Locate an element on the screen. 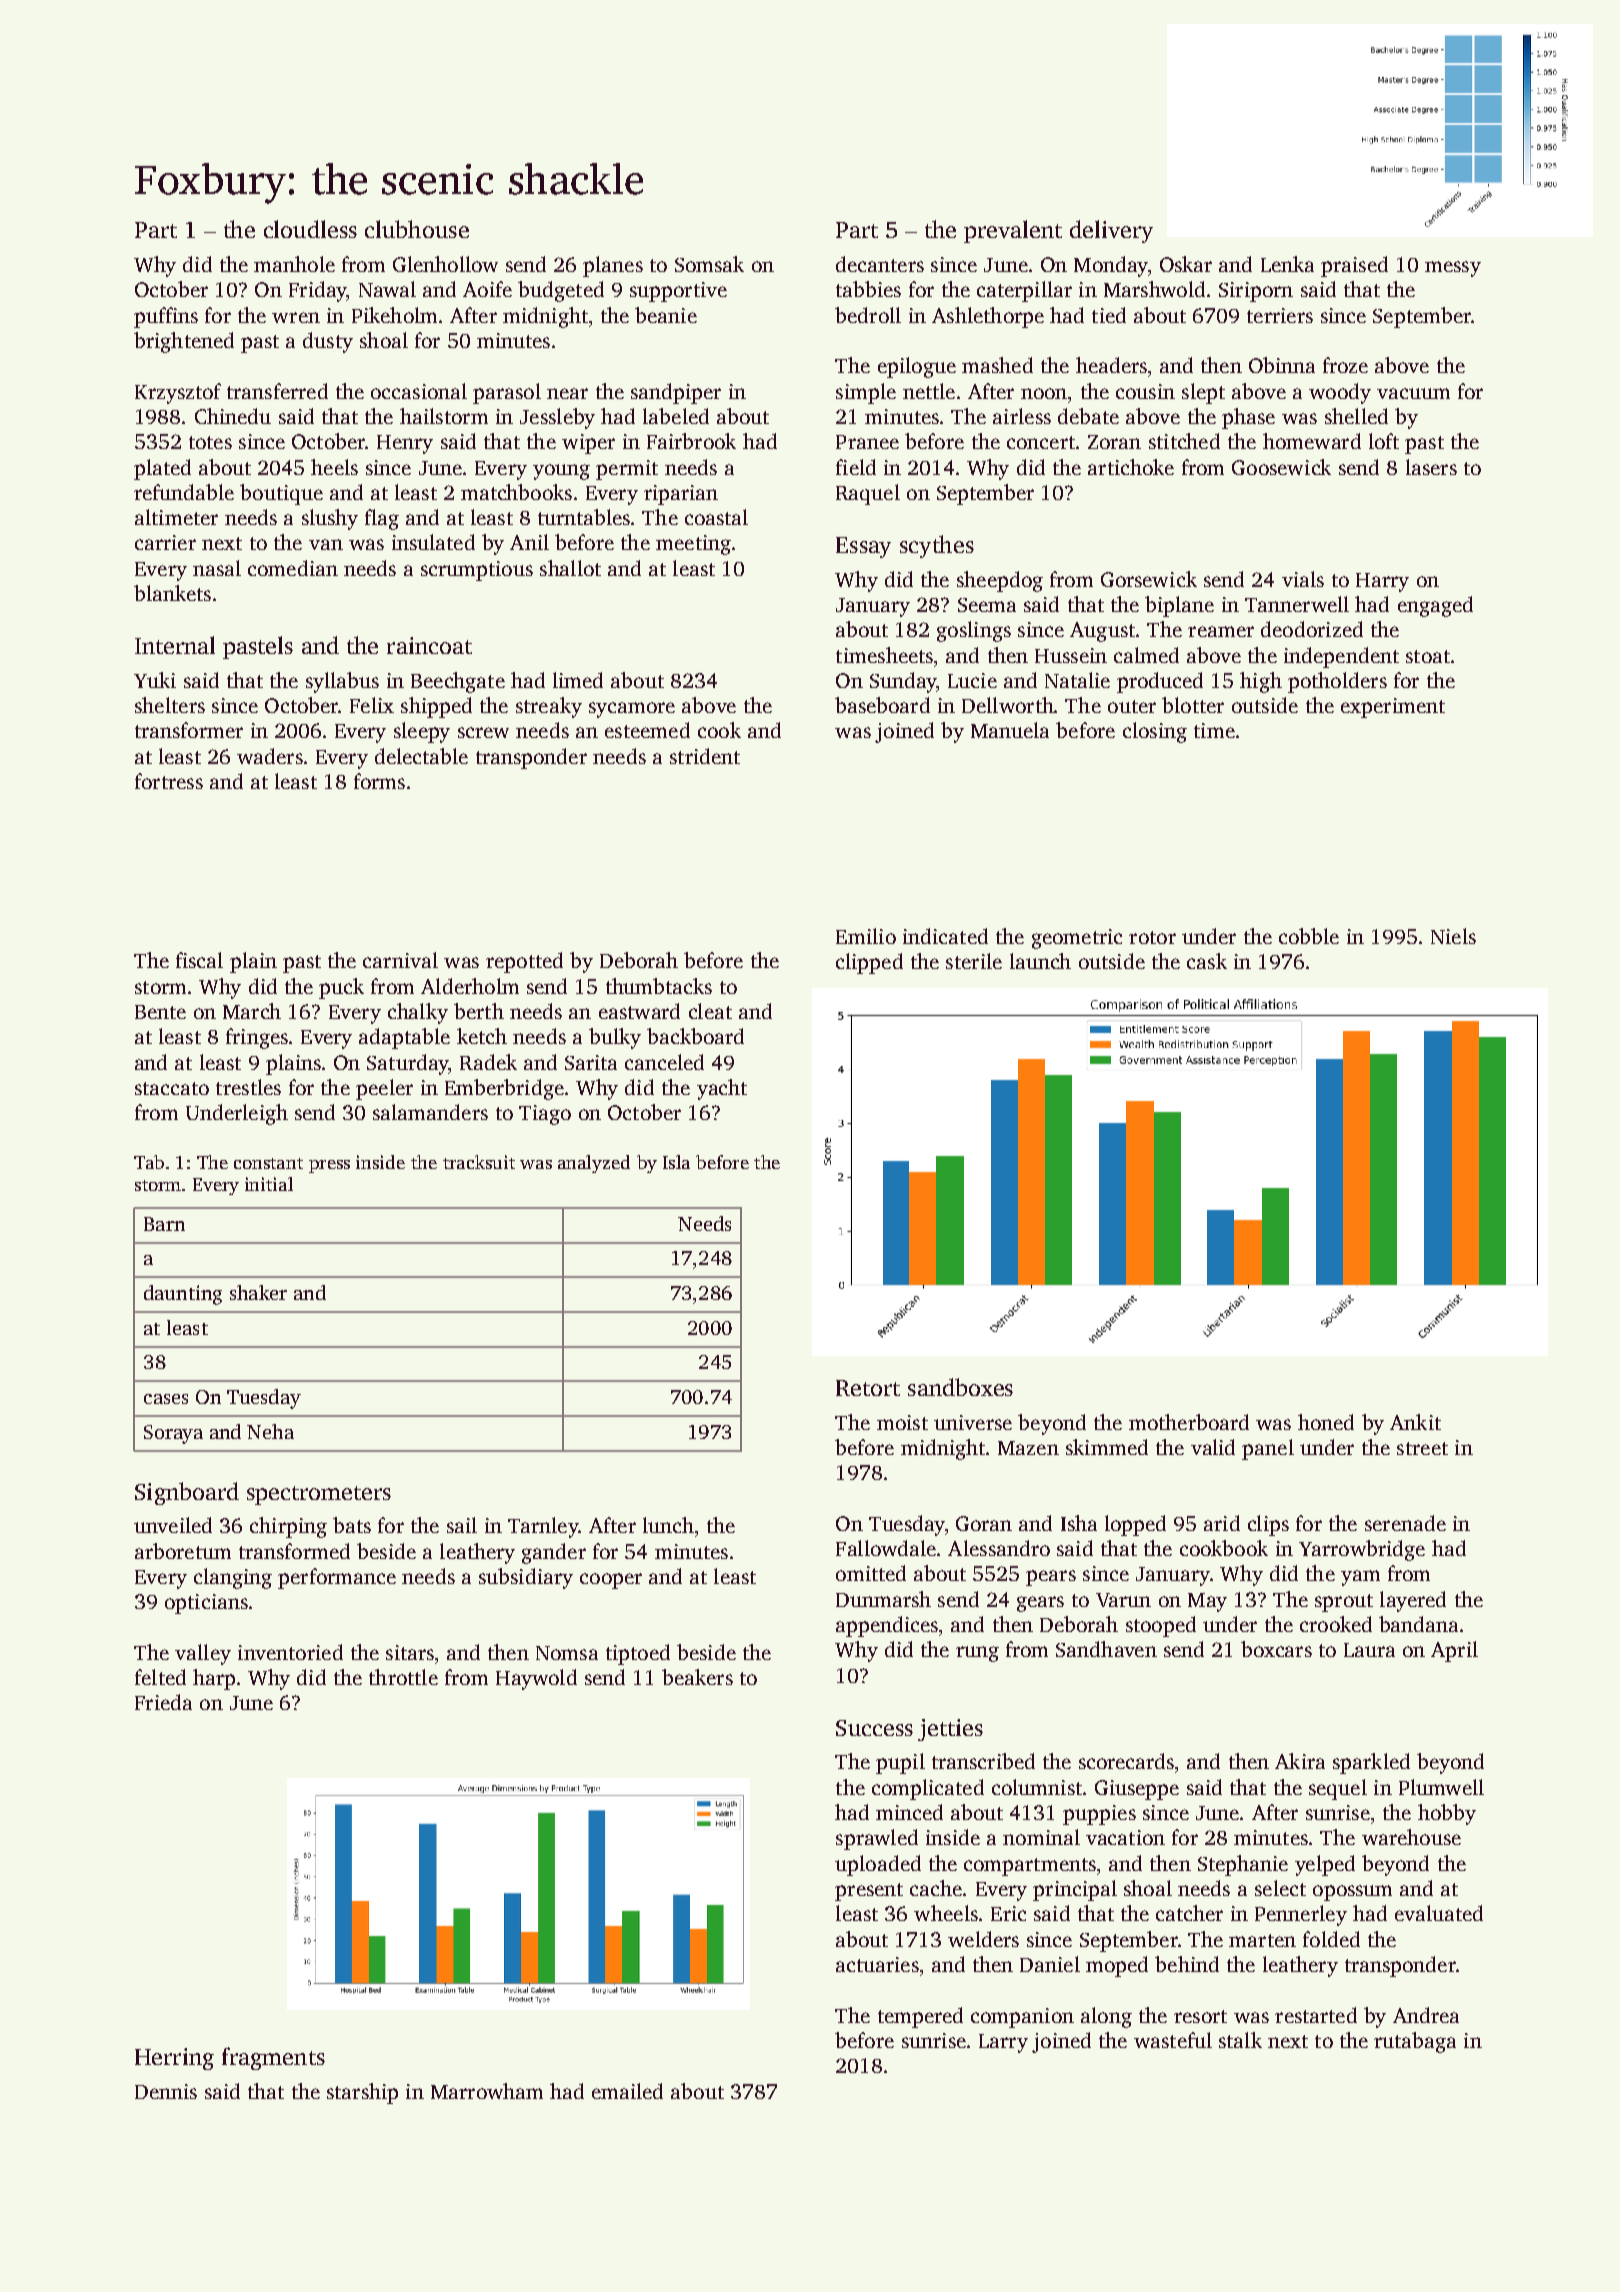 Image resolution: width=1620 pixels, height=2292 pixels. honed is located at coordinates (1326, 1422).
